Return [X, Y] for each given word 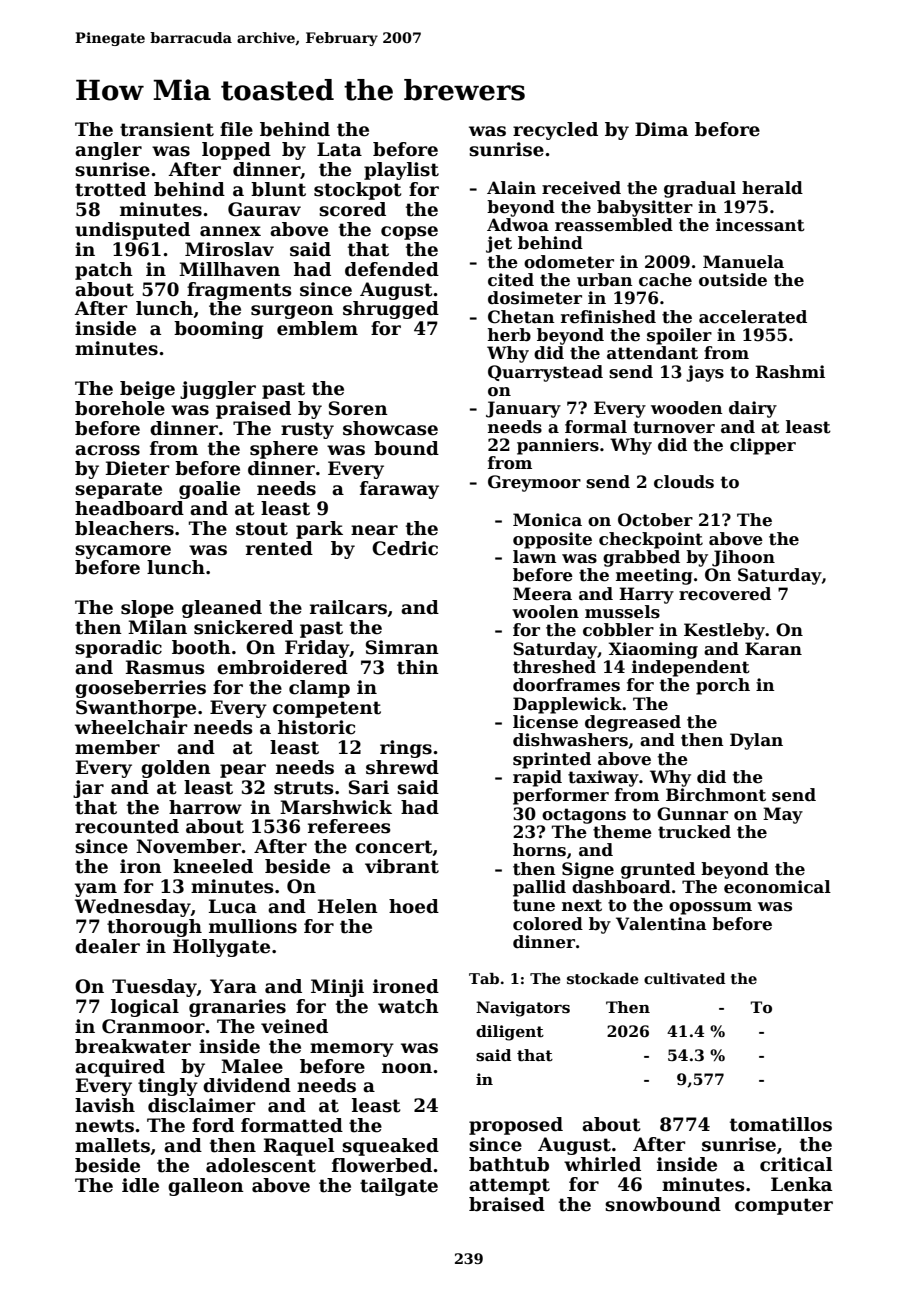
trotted [110, 189]
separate [118, 490]
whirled [602, 1164]
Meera [542, 594]
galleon [206, 1187]
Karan [773, 649]
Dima [661, 129]
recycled [555, 131]
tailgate [399, 1187]
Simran [402, 647]
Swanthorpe [136, 709]
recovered [725, 594]
